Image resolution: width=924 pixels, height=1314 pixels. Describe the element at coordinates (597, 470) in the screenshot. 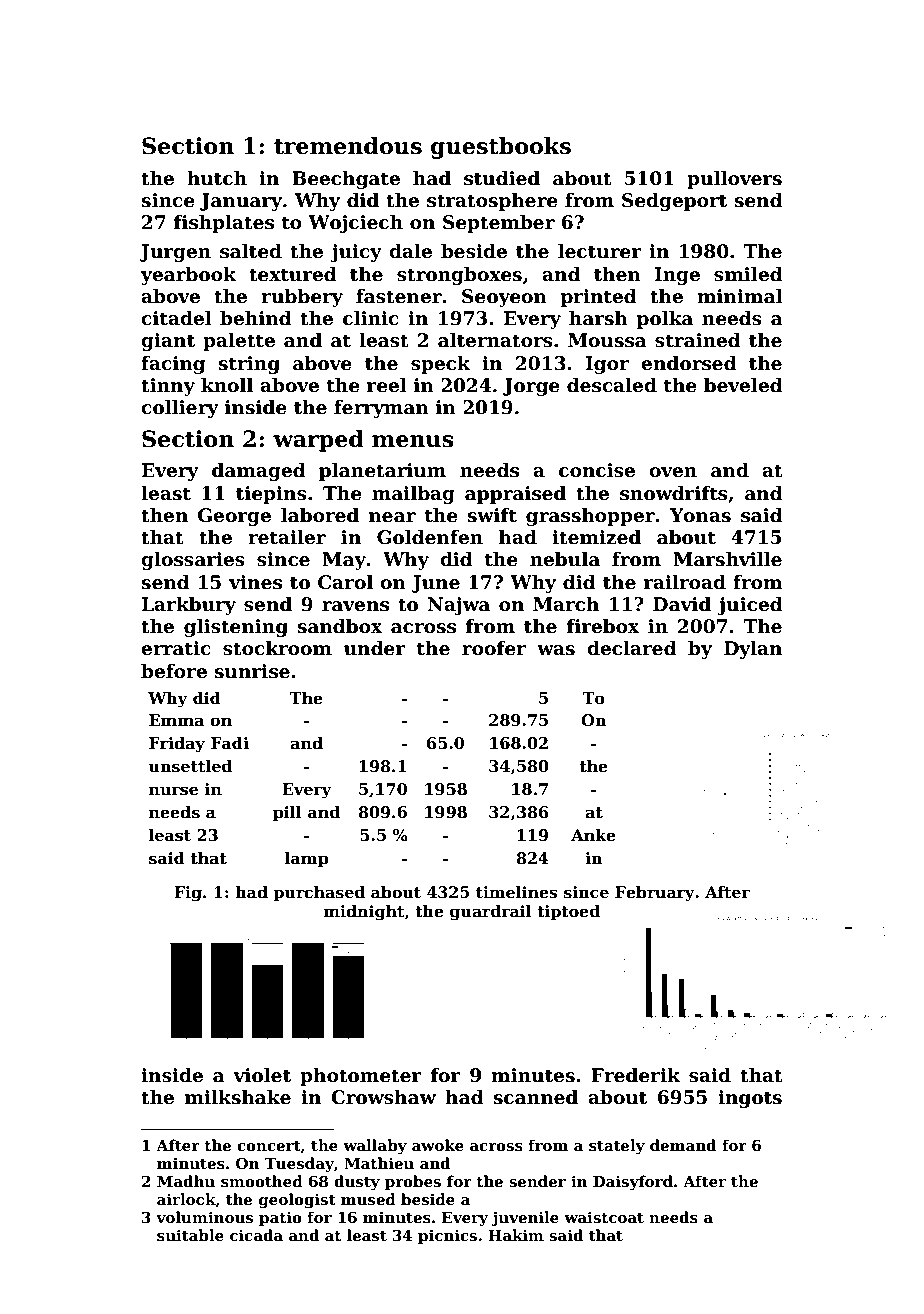

I see `concise` at that location.
